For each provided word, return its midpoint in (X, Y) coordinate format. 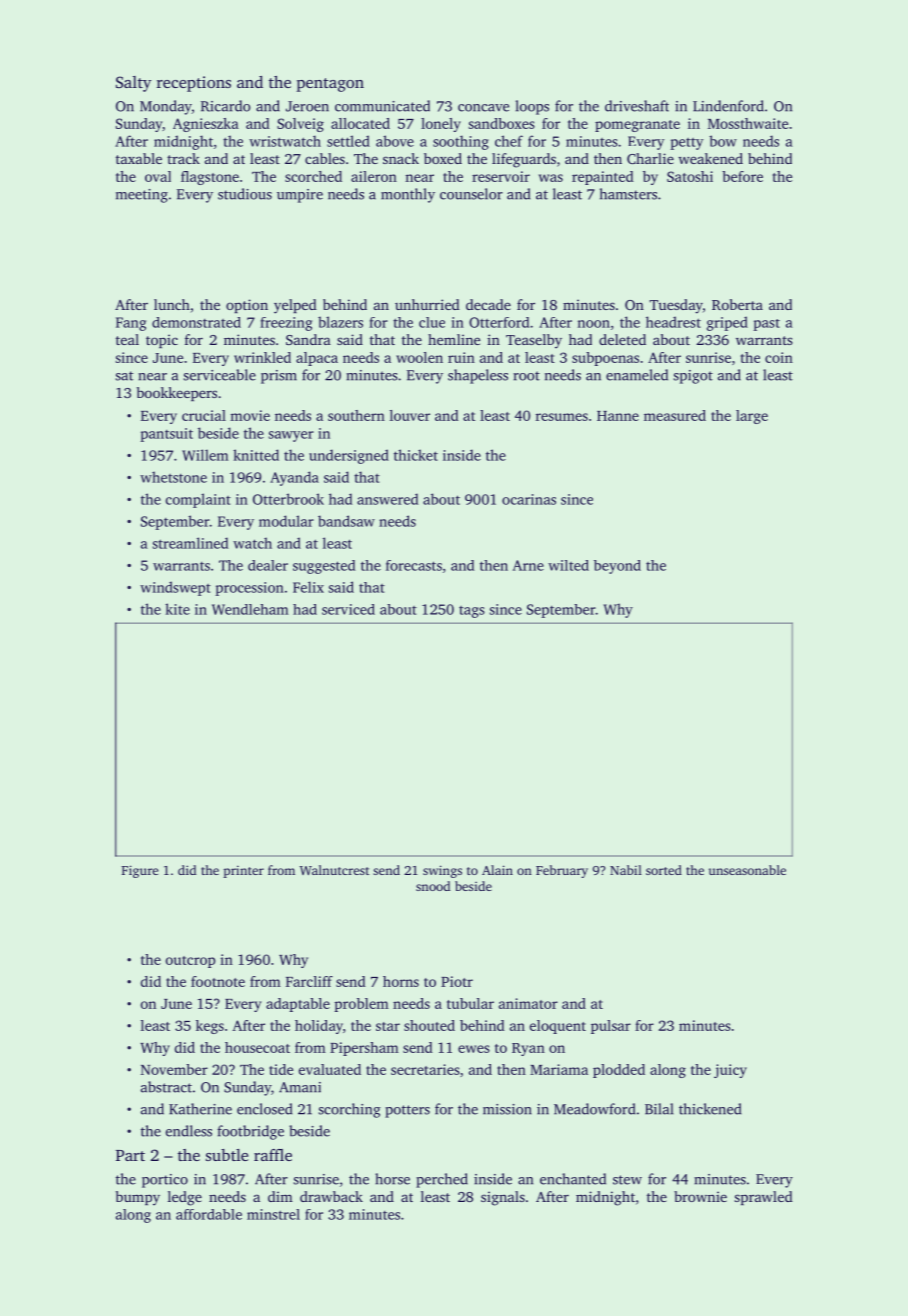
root (526, 376)
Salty (133, 84)
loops (532, 107)
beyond (617, 567)
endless (189, 1131)
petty (687, 144)
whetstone (173, 477)
